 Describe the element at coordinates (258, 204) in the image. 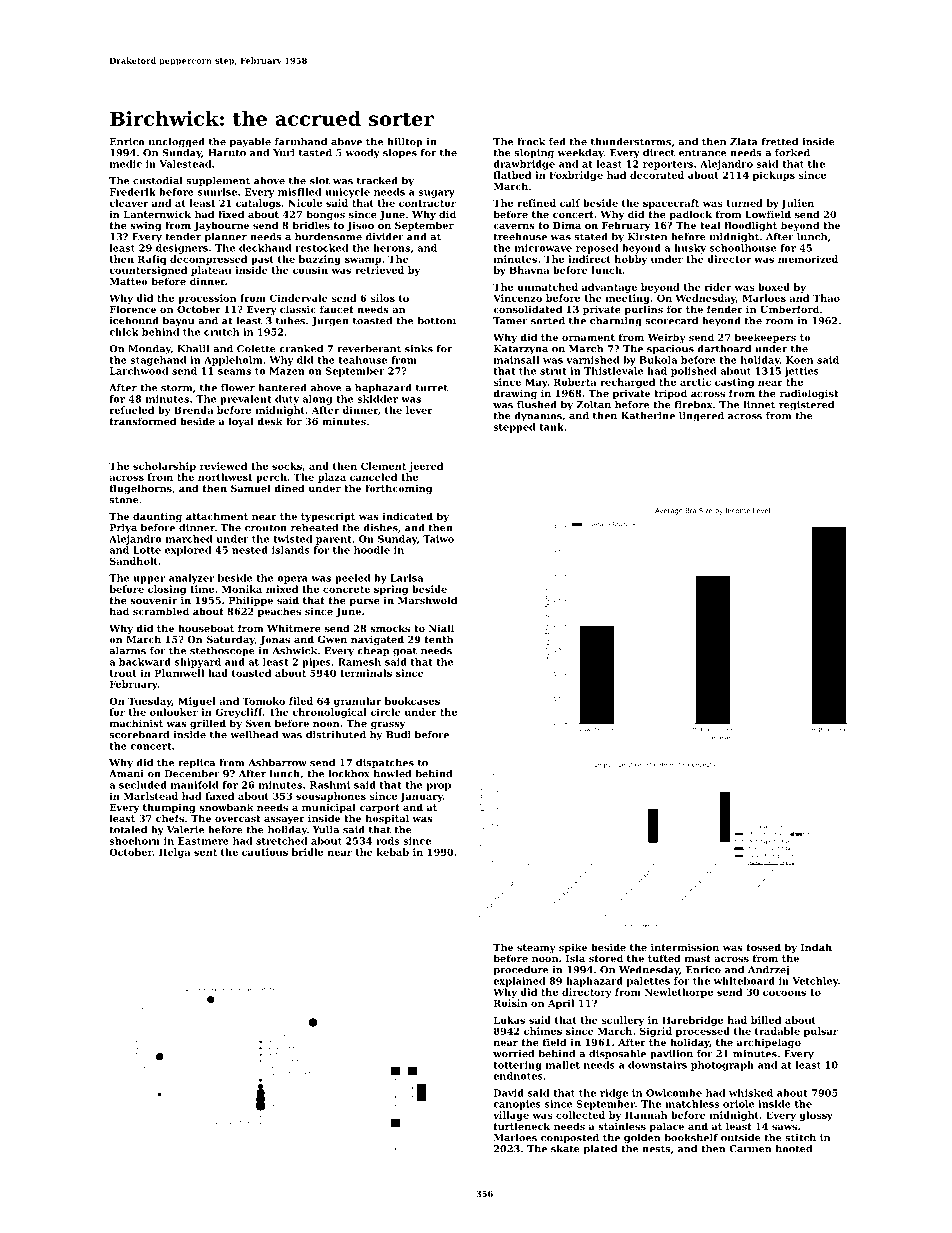

I see `catalogs` at that location.
